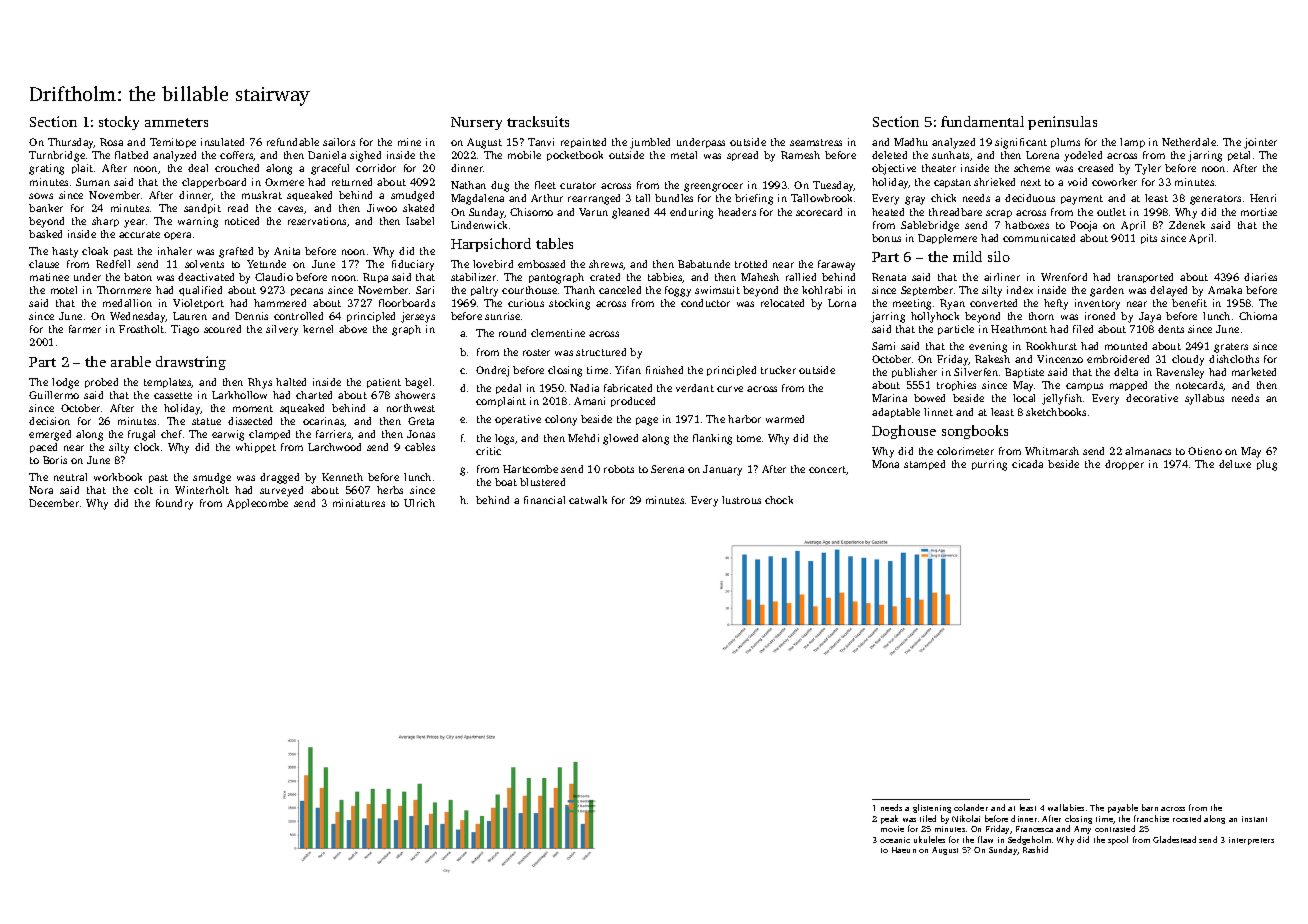  What do you see at coordinates (938, 412) in the screenshot?
I see `linnet` at bounding box center [938, 412].
